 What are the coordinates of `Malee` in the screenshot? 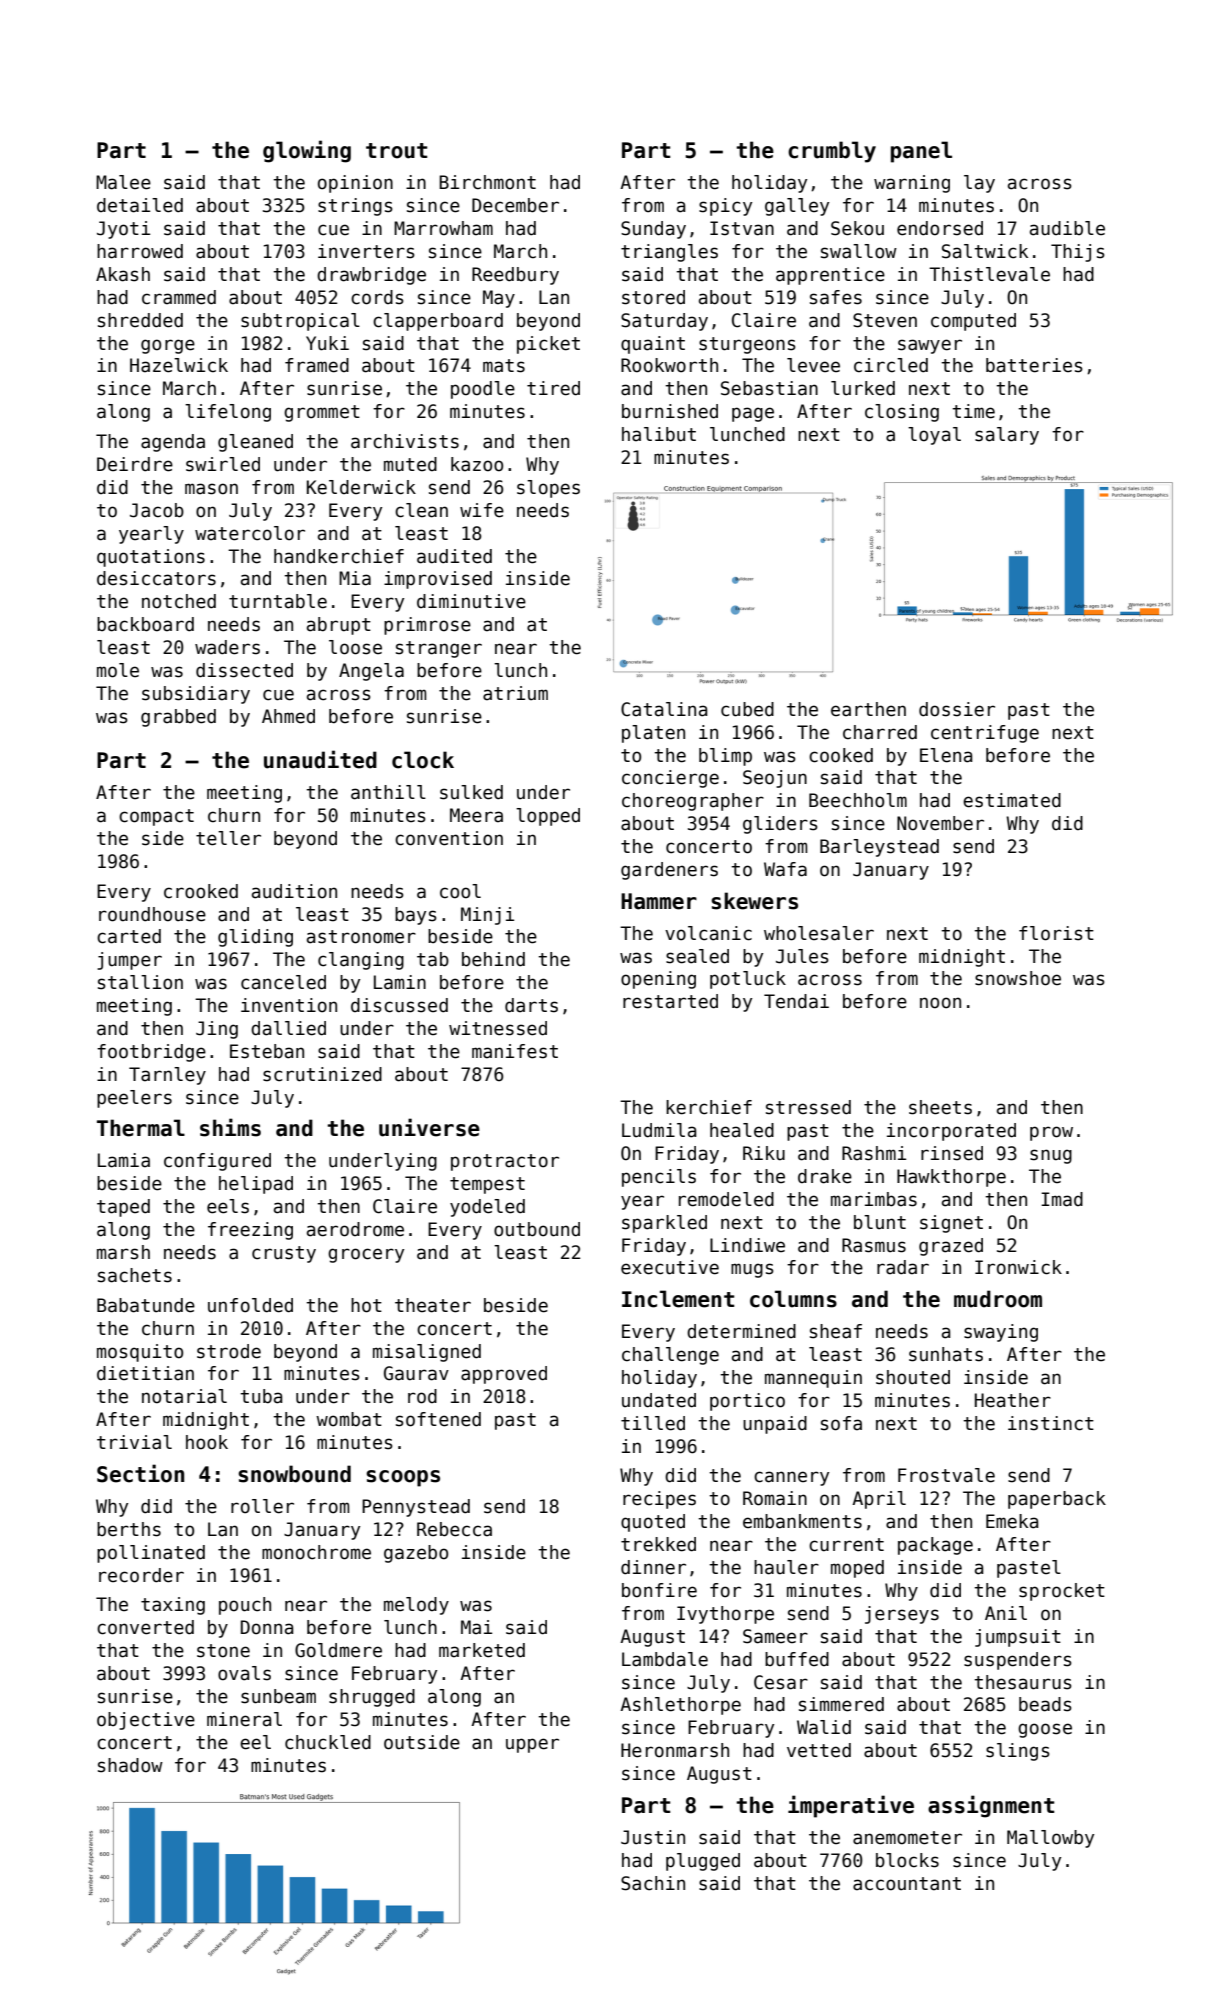 It's located at (123, 182).
